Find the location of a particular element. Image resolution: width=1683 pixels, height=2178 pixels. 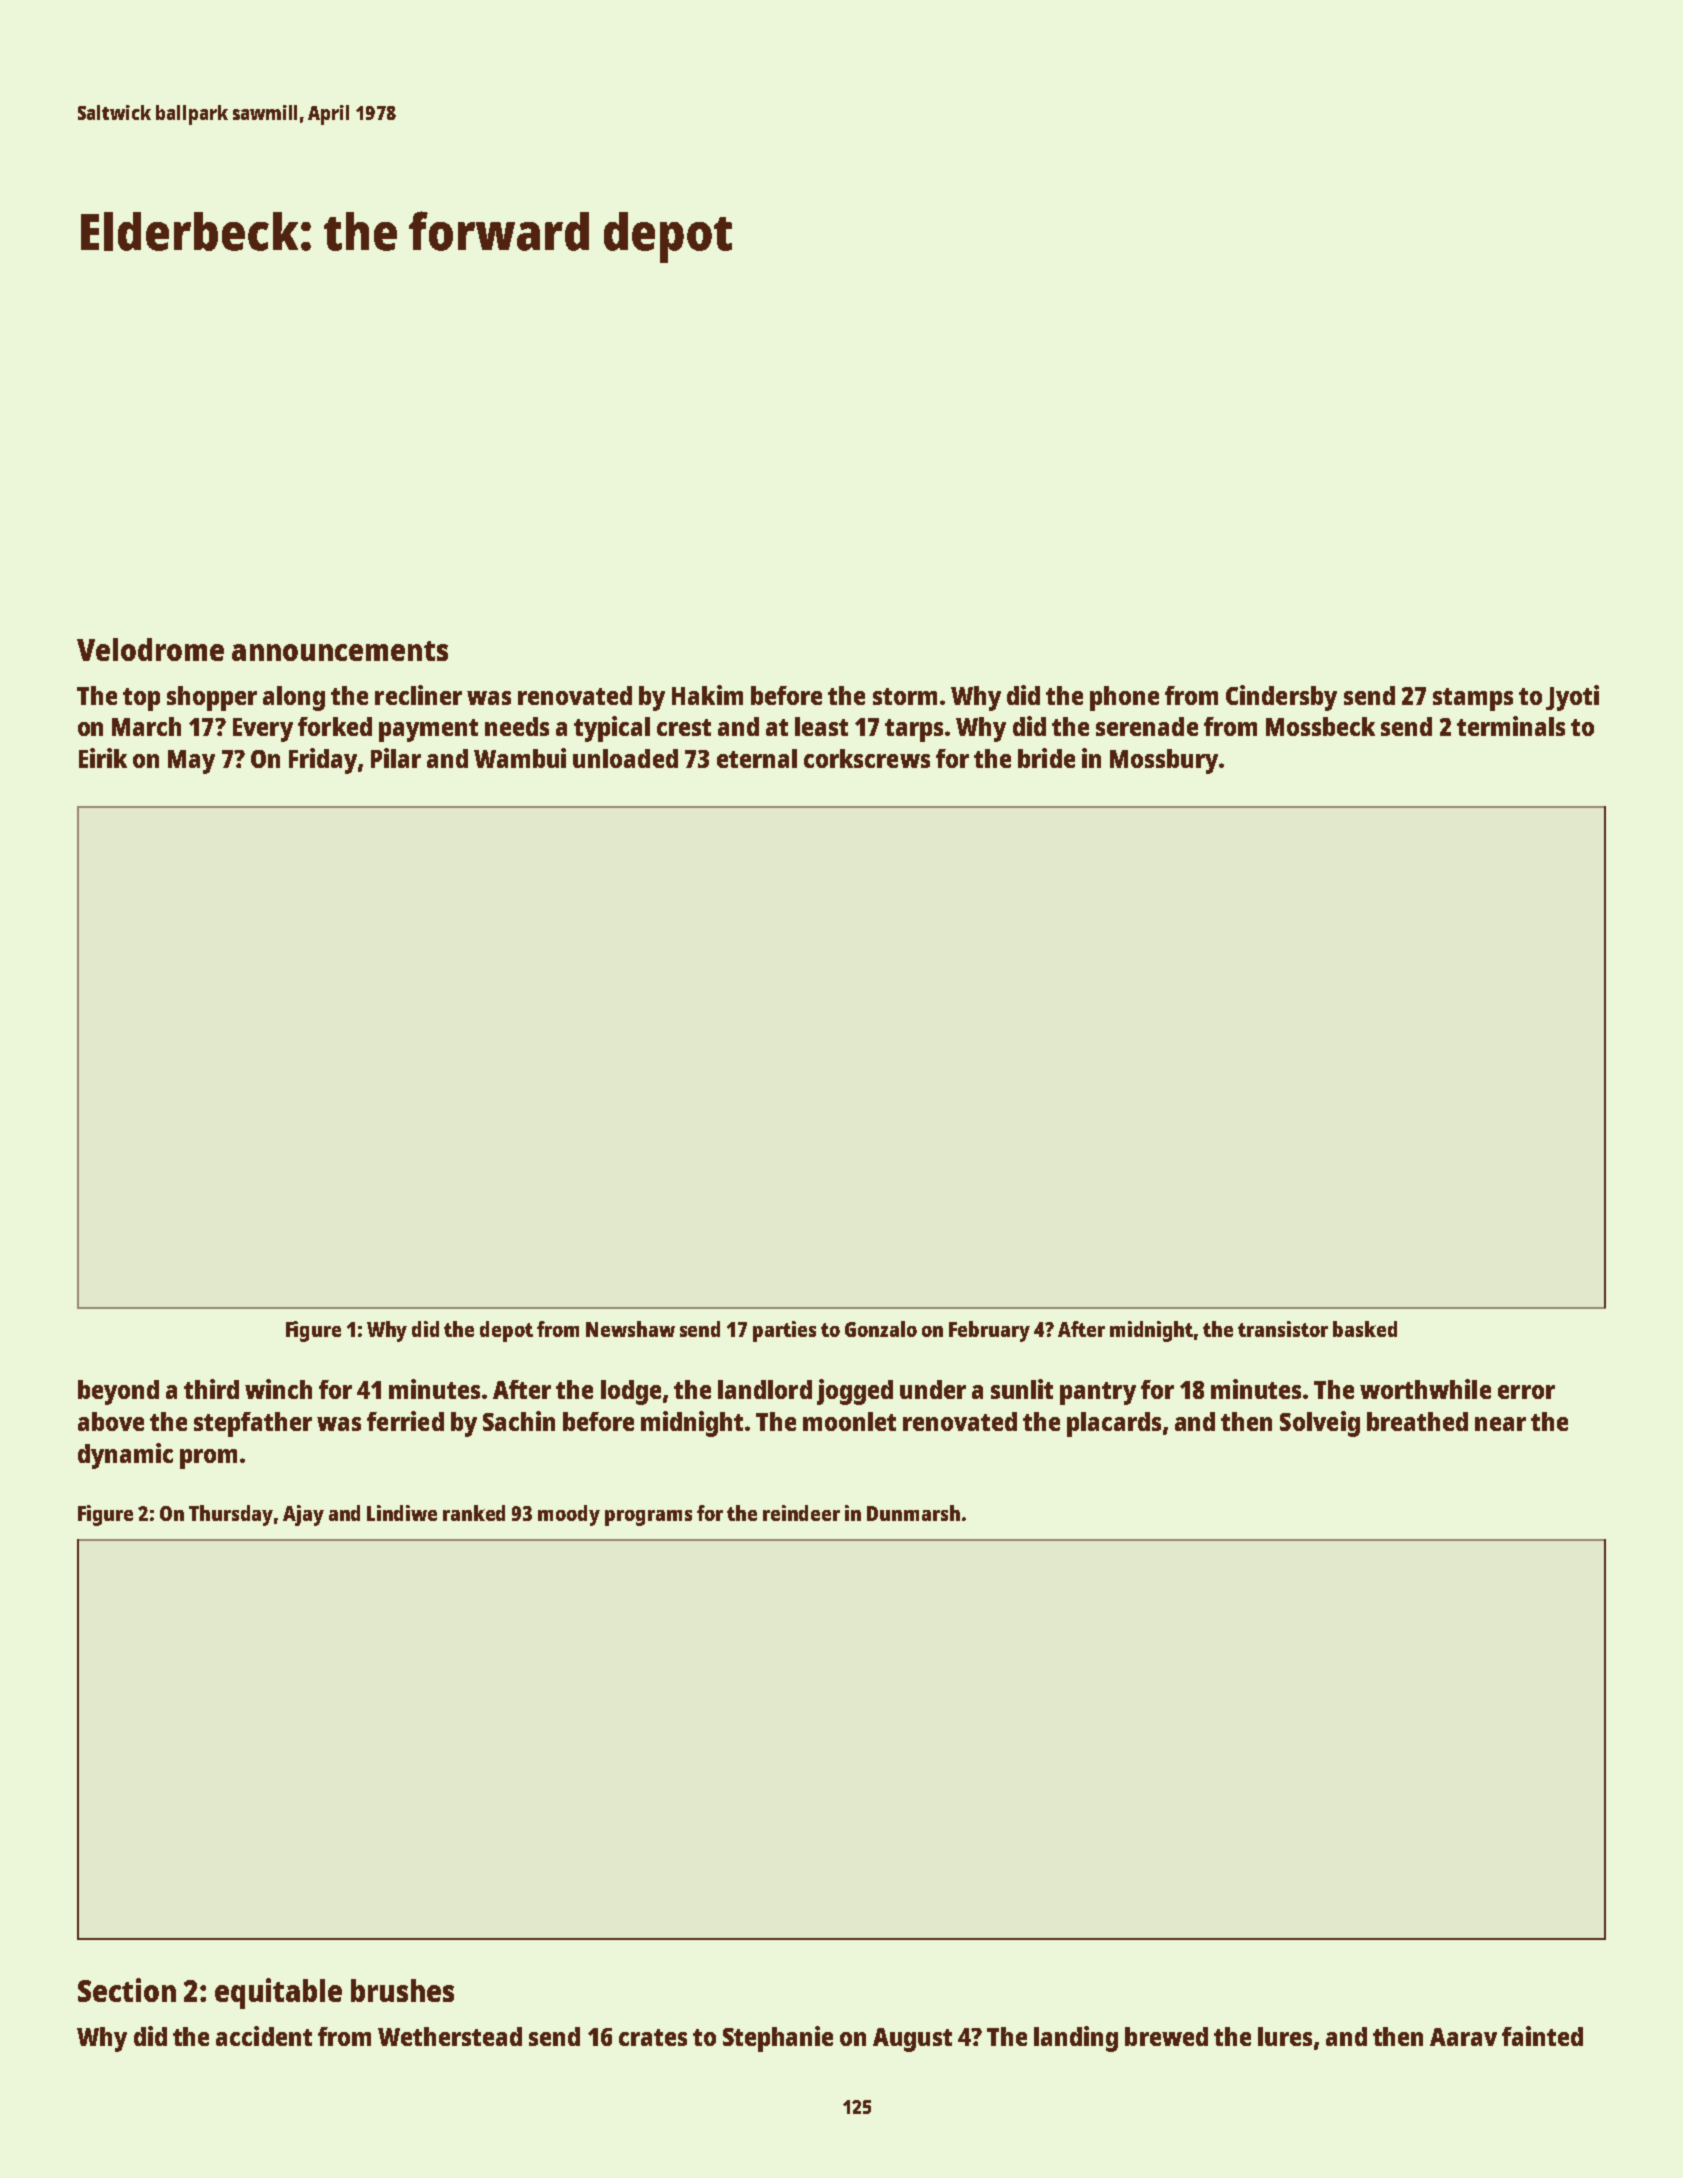

top is located at coordinates (141, 699).
